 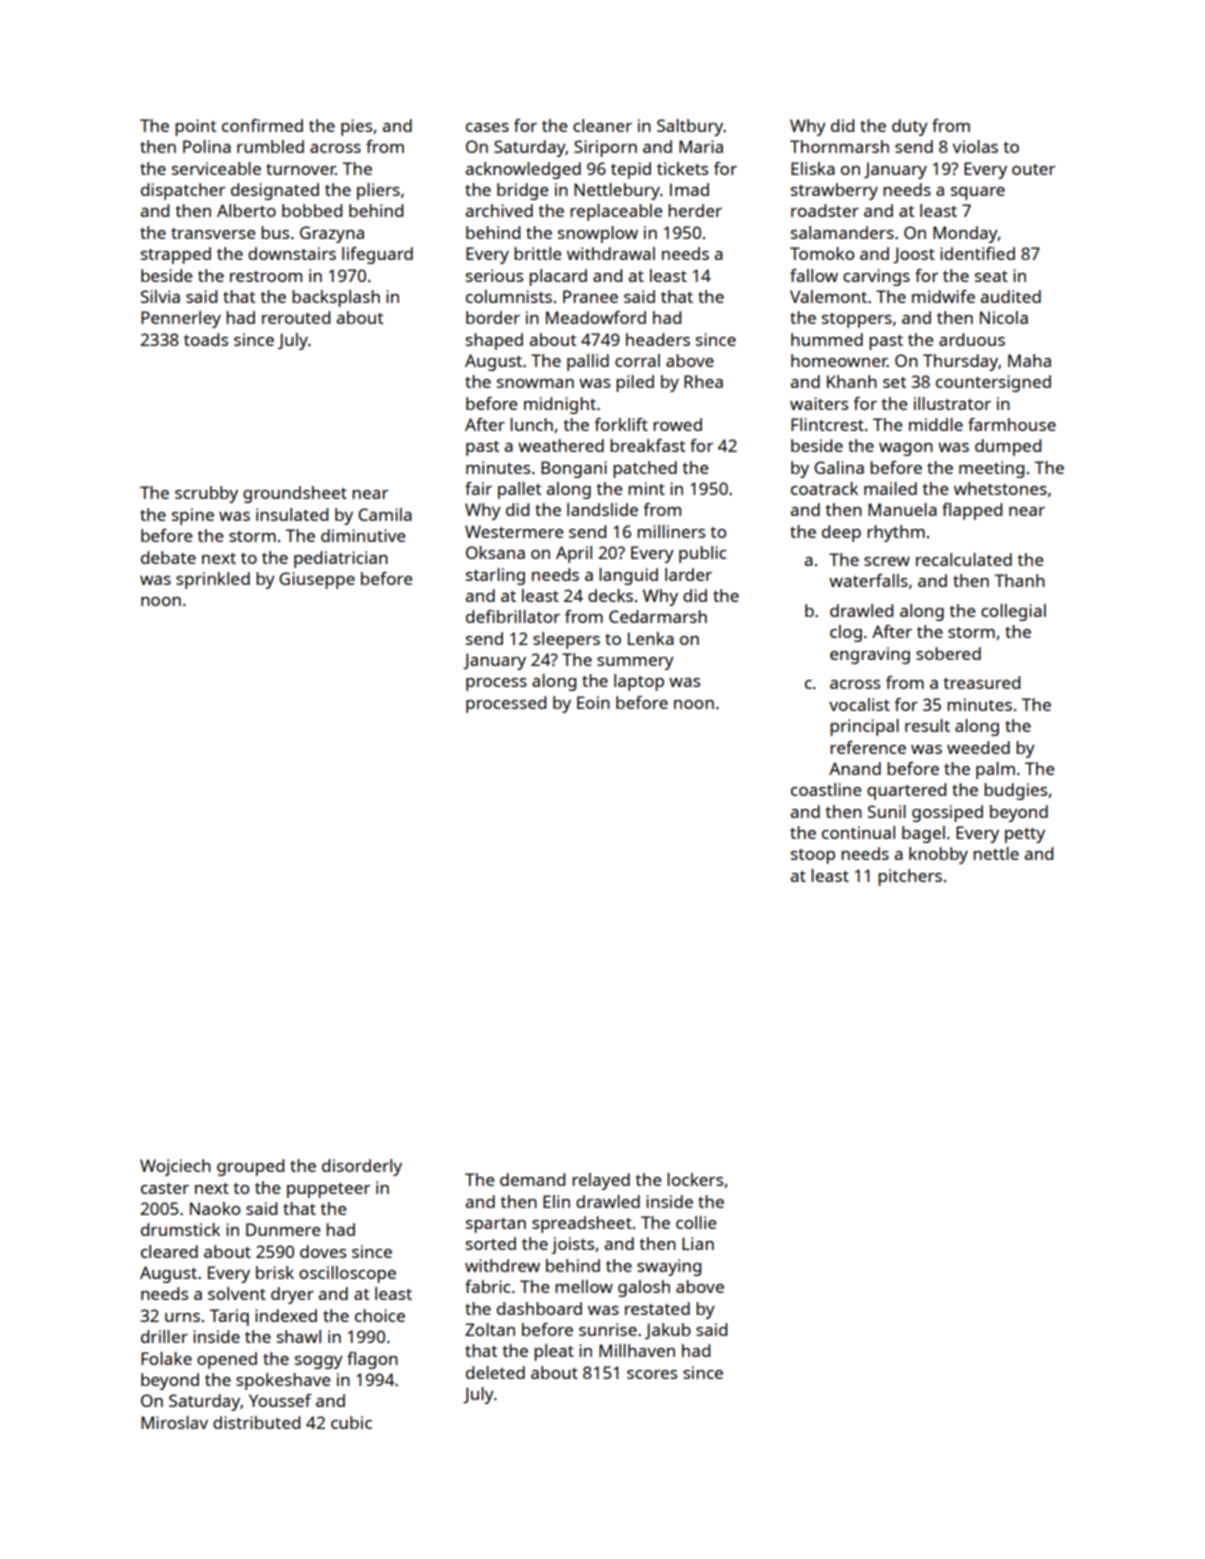 What do you see at coordinates (695, 1179) in the screenshot?
I see `lockers` at bounding box center [695, 1179].
